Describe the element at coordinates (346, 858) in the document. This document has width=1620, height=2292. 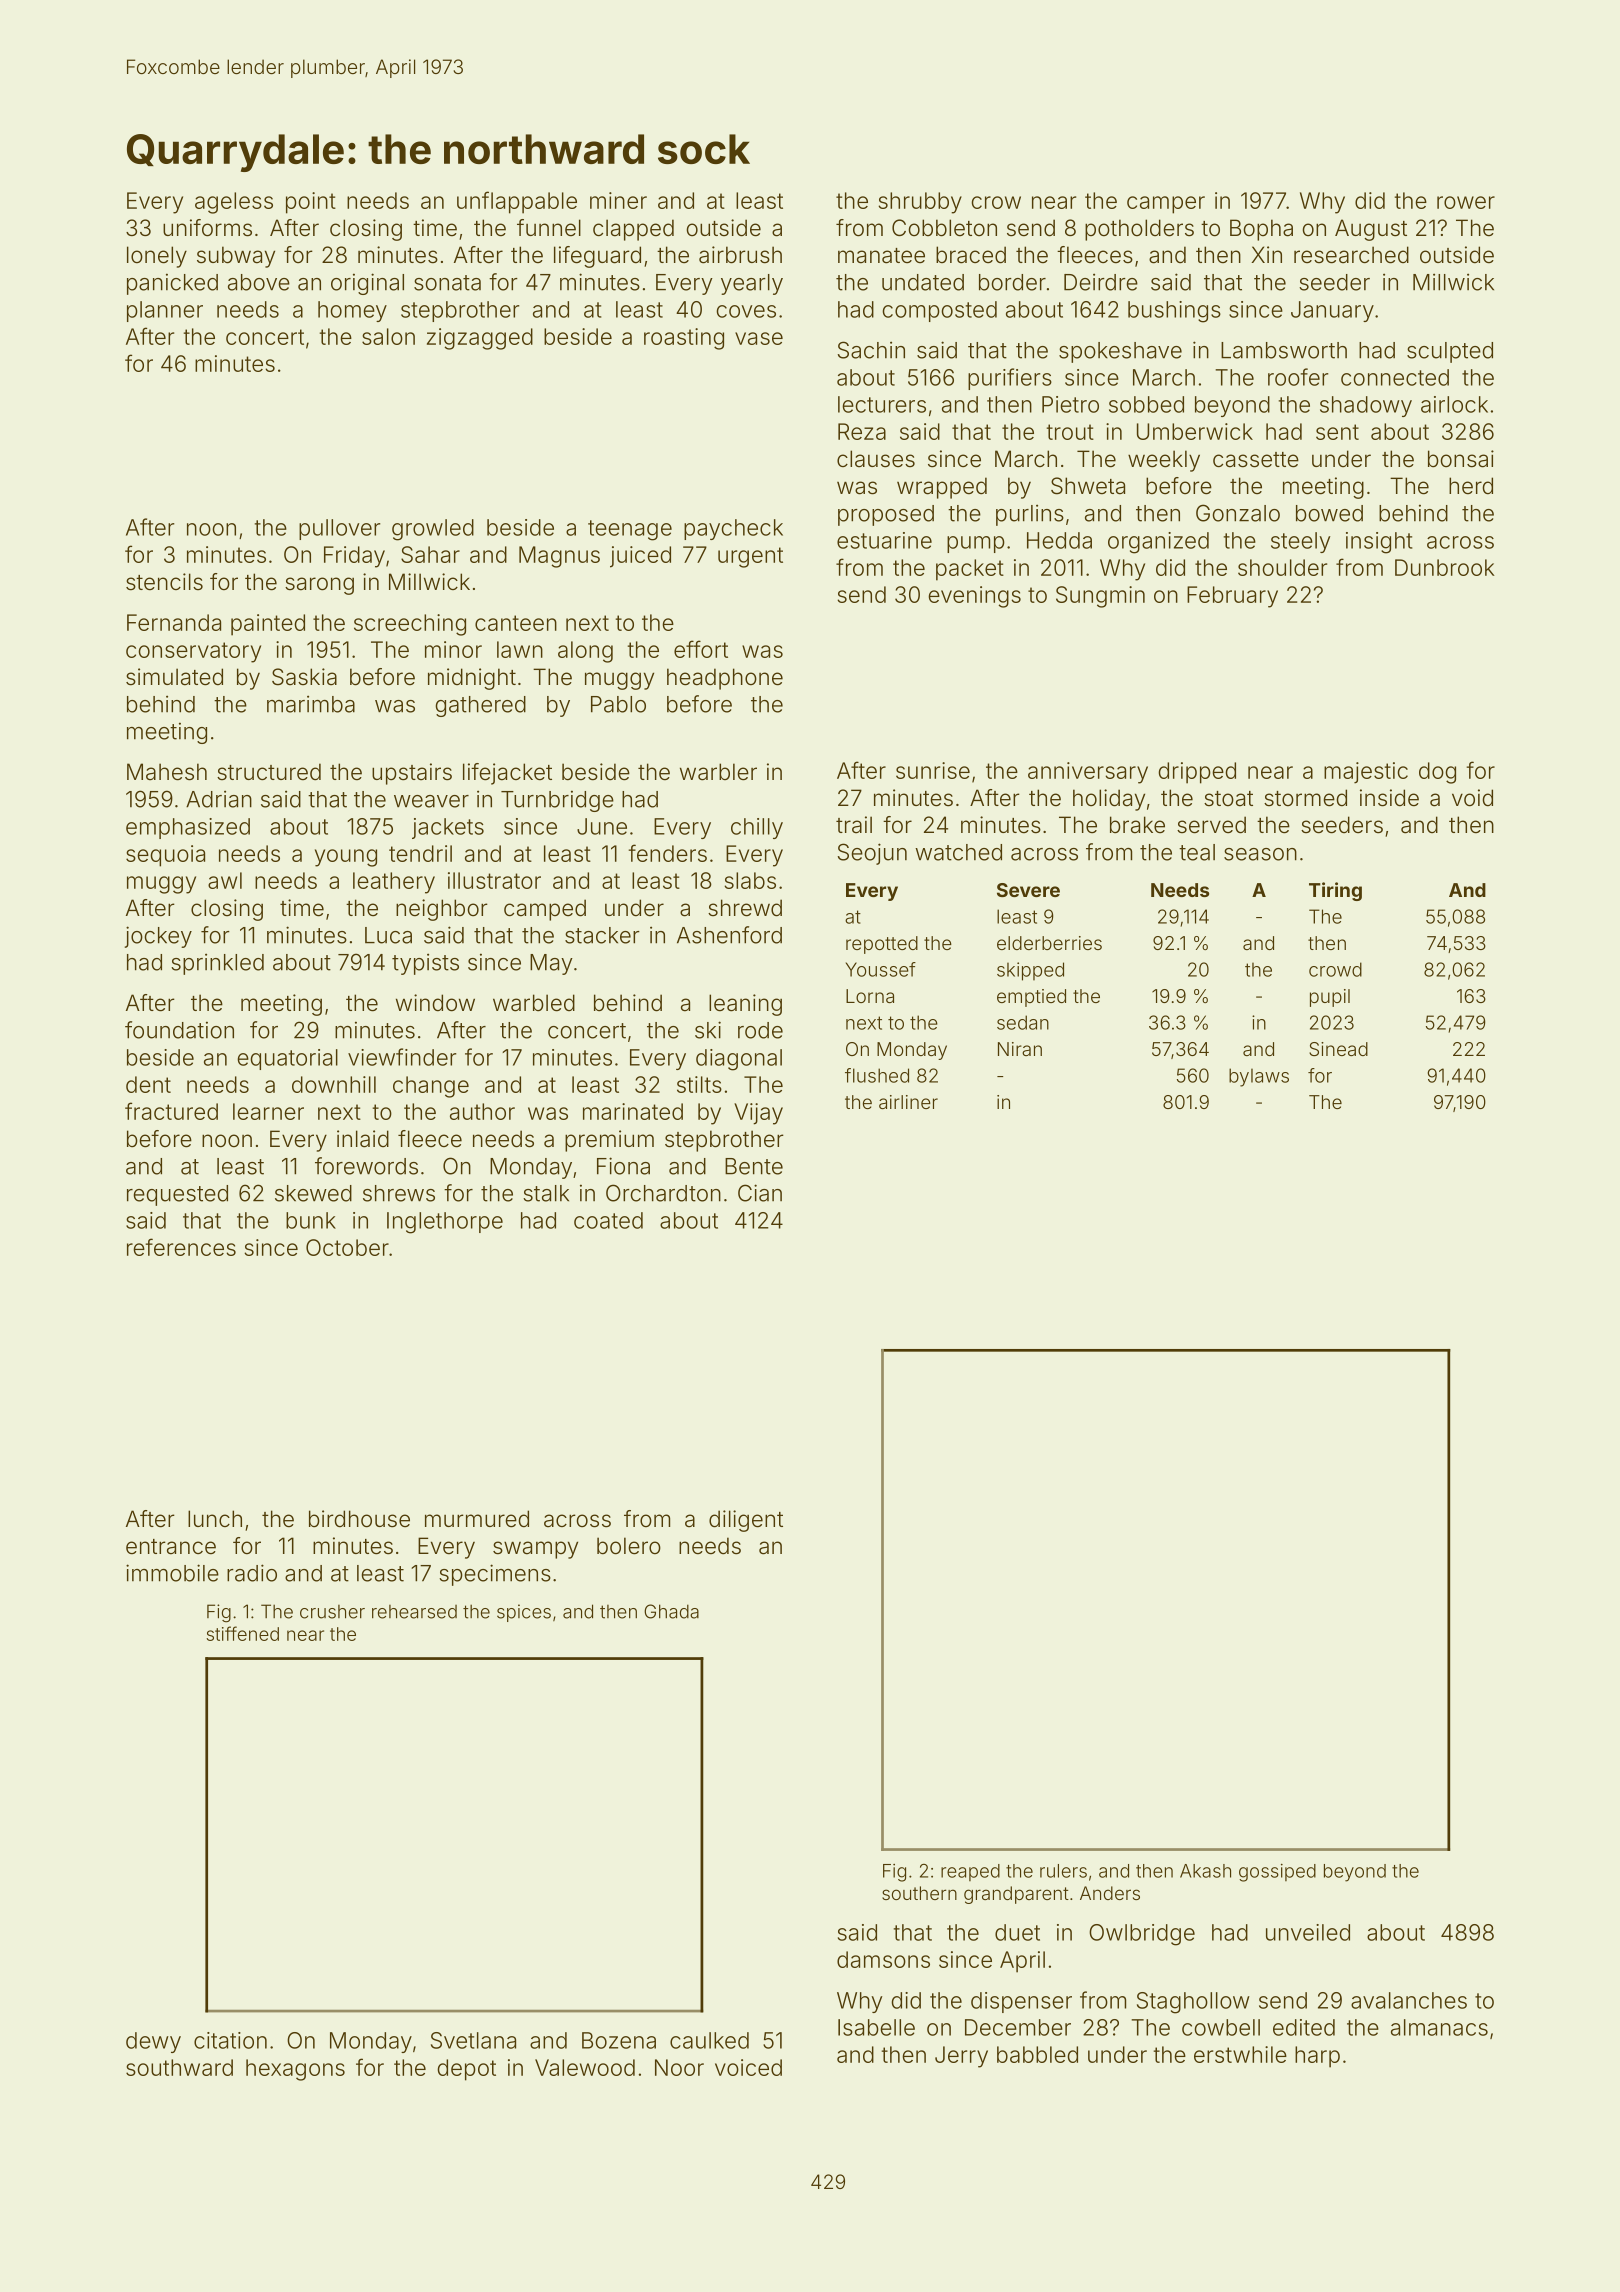
I see `young` at that location.
